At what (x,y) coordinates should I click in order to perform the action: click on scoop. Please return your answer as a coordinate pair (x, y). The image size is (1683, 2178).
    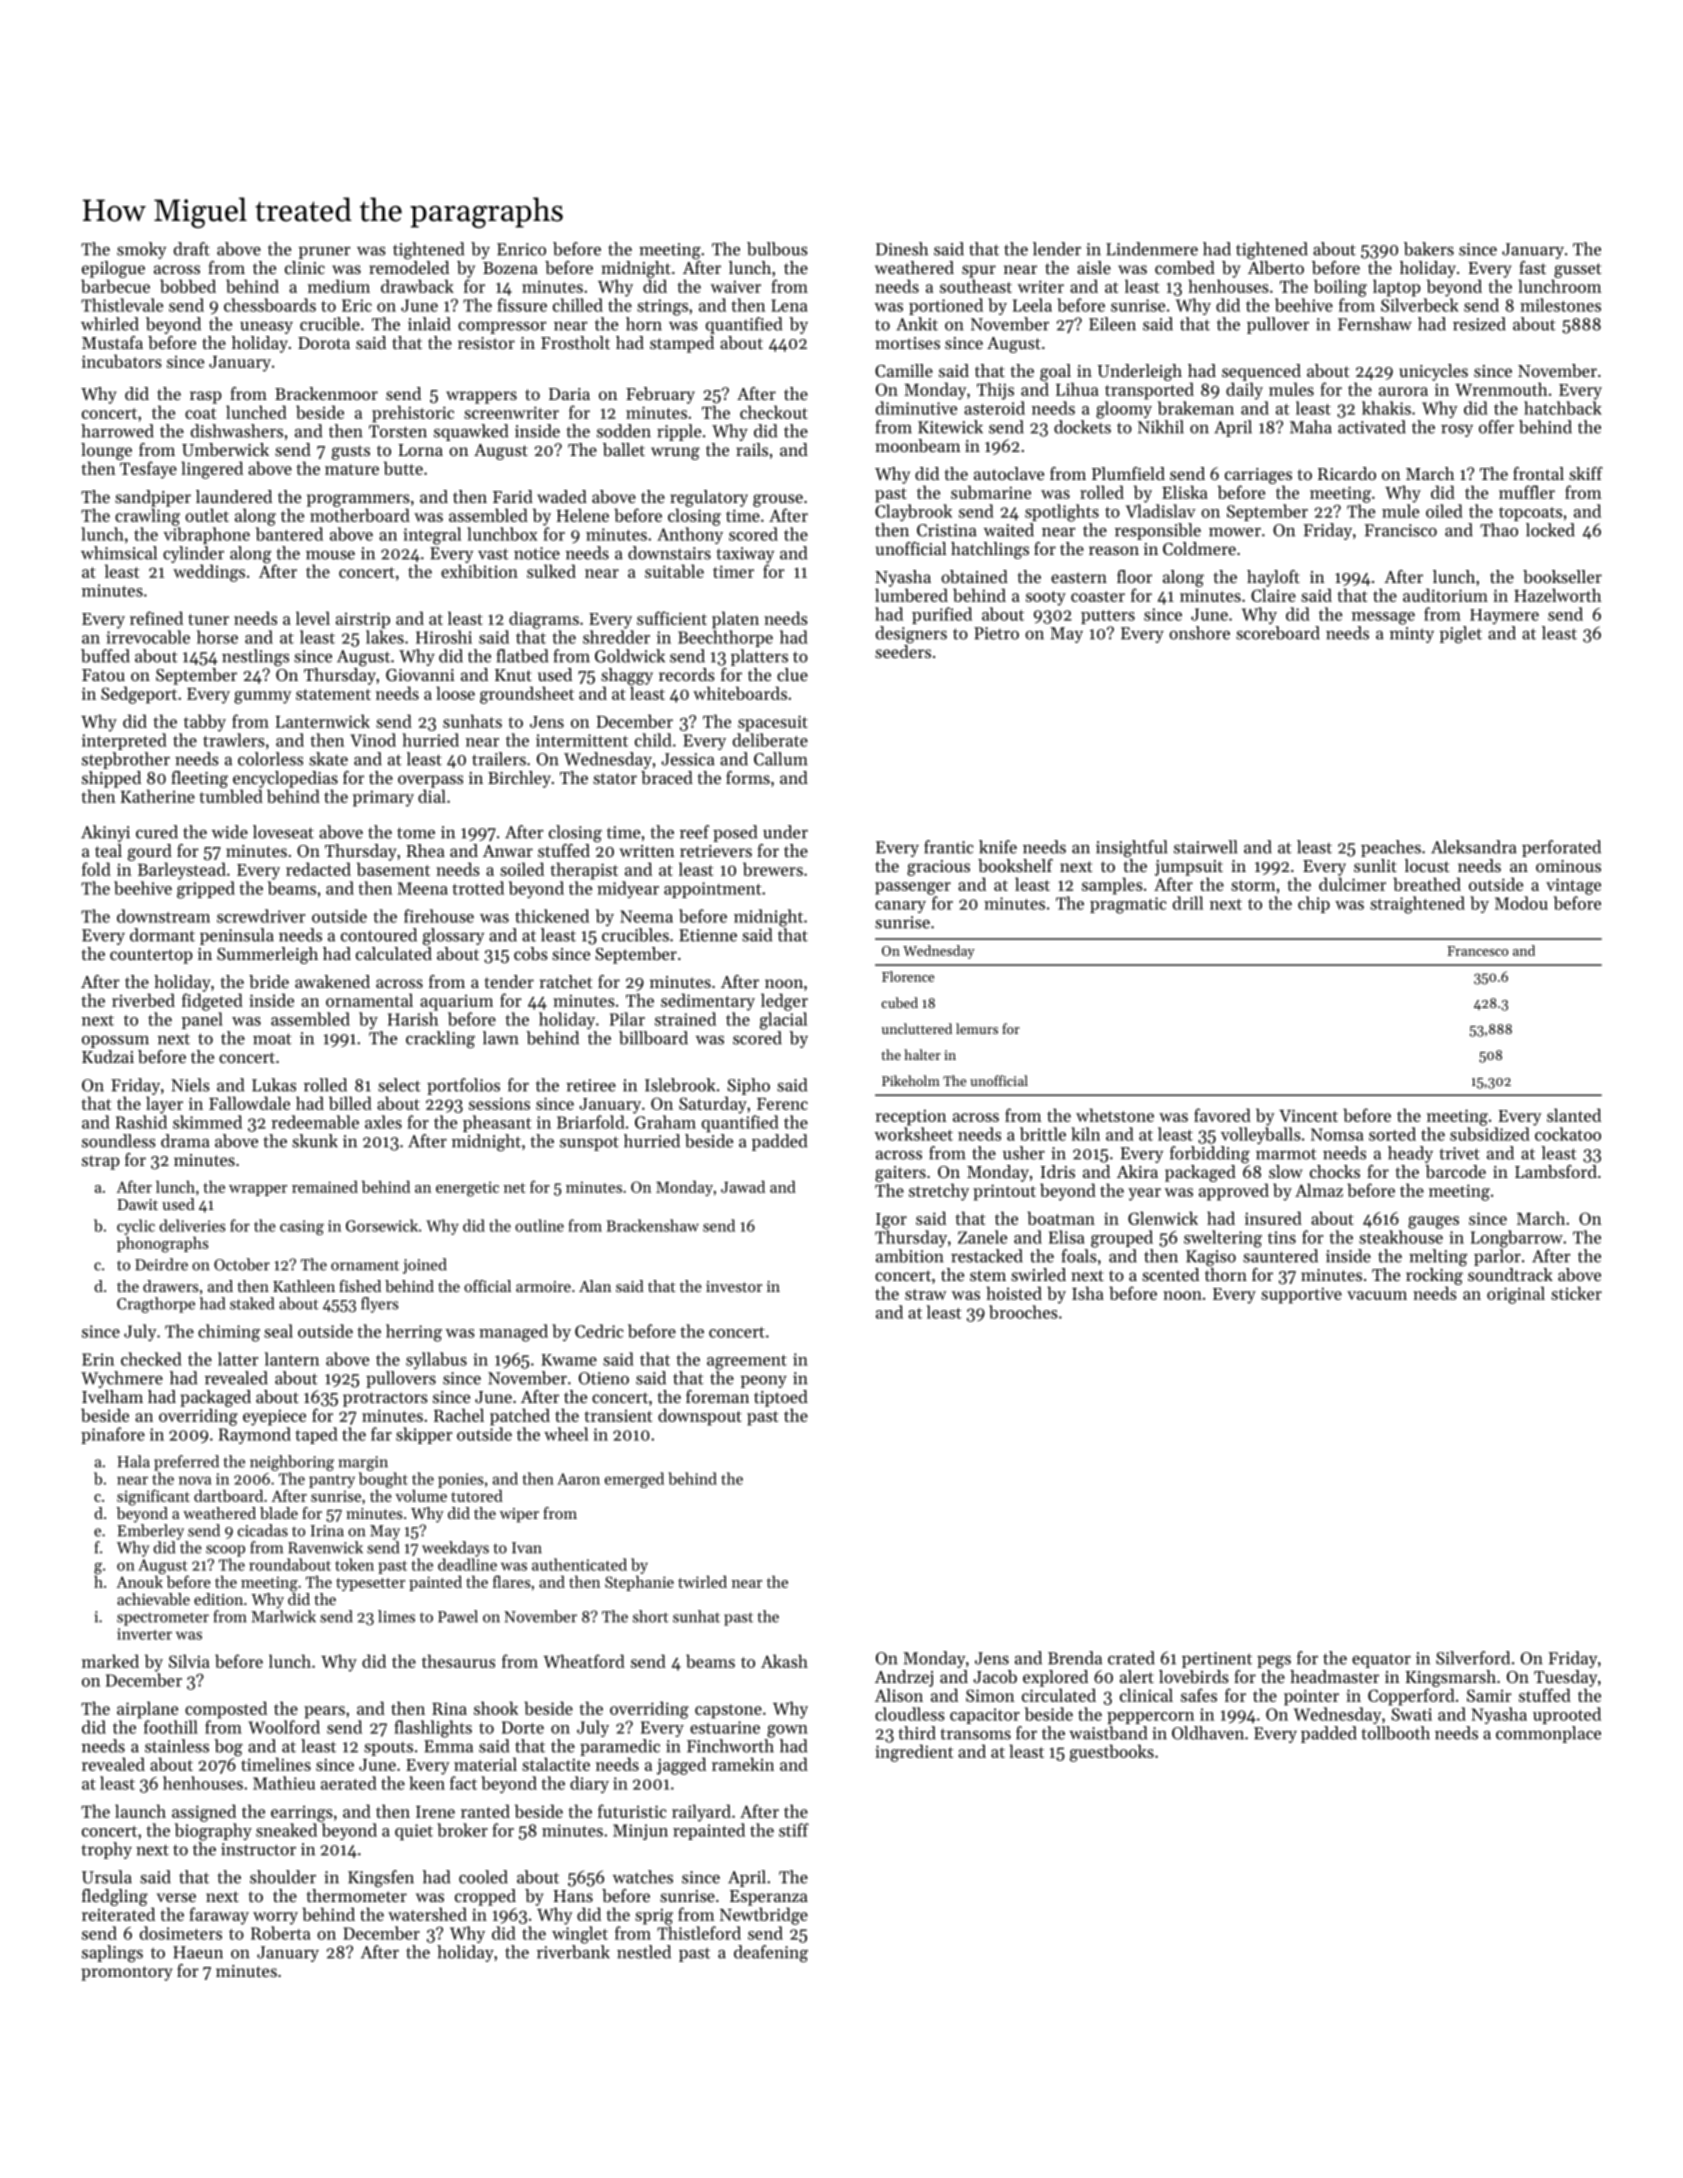
    Looking at the image, I should click on (225, 1551).
